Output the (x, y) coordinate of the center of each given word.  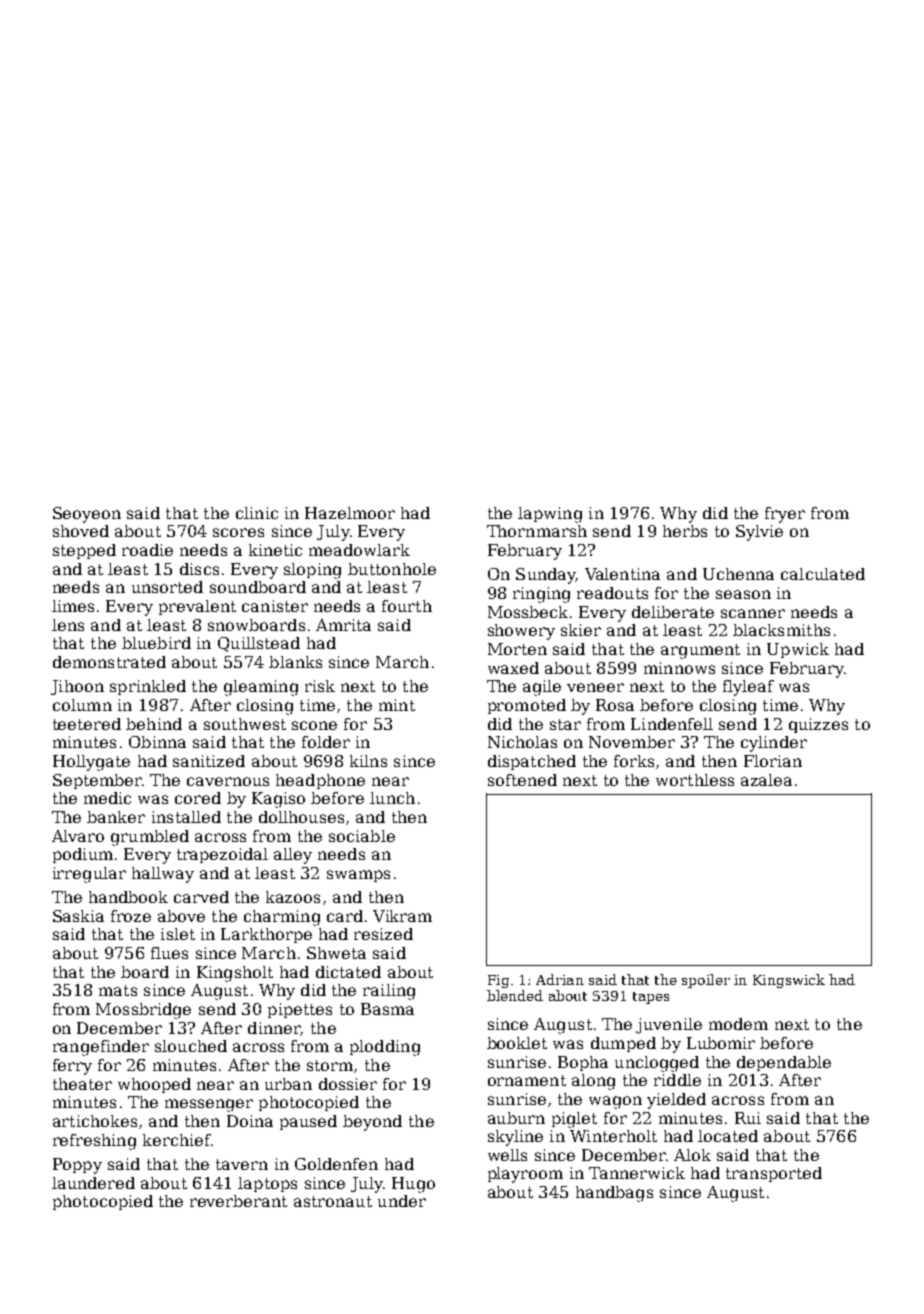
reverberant (238, 1201)
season (743, 594)
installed (186, 817)
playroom (525, 1175)
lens (68, 625)
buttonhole (392, 569)
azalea (766, 780)
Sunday (546, 576)
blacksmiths (781, 630)
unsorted (167, 587)
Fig (498, 981)
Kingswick (789, 981)
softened (522, 780)
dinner (274, 1029)
